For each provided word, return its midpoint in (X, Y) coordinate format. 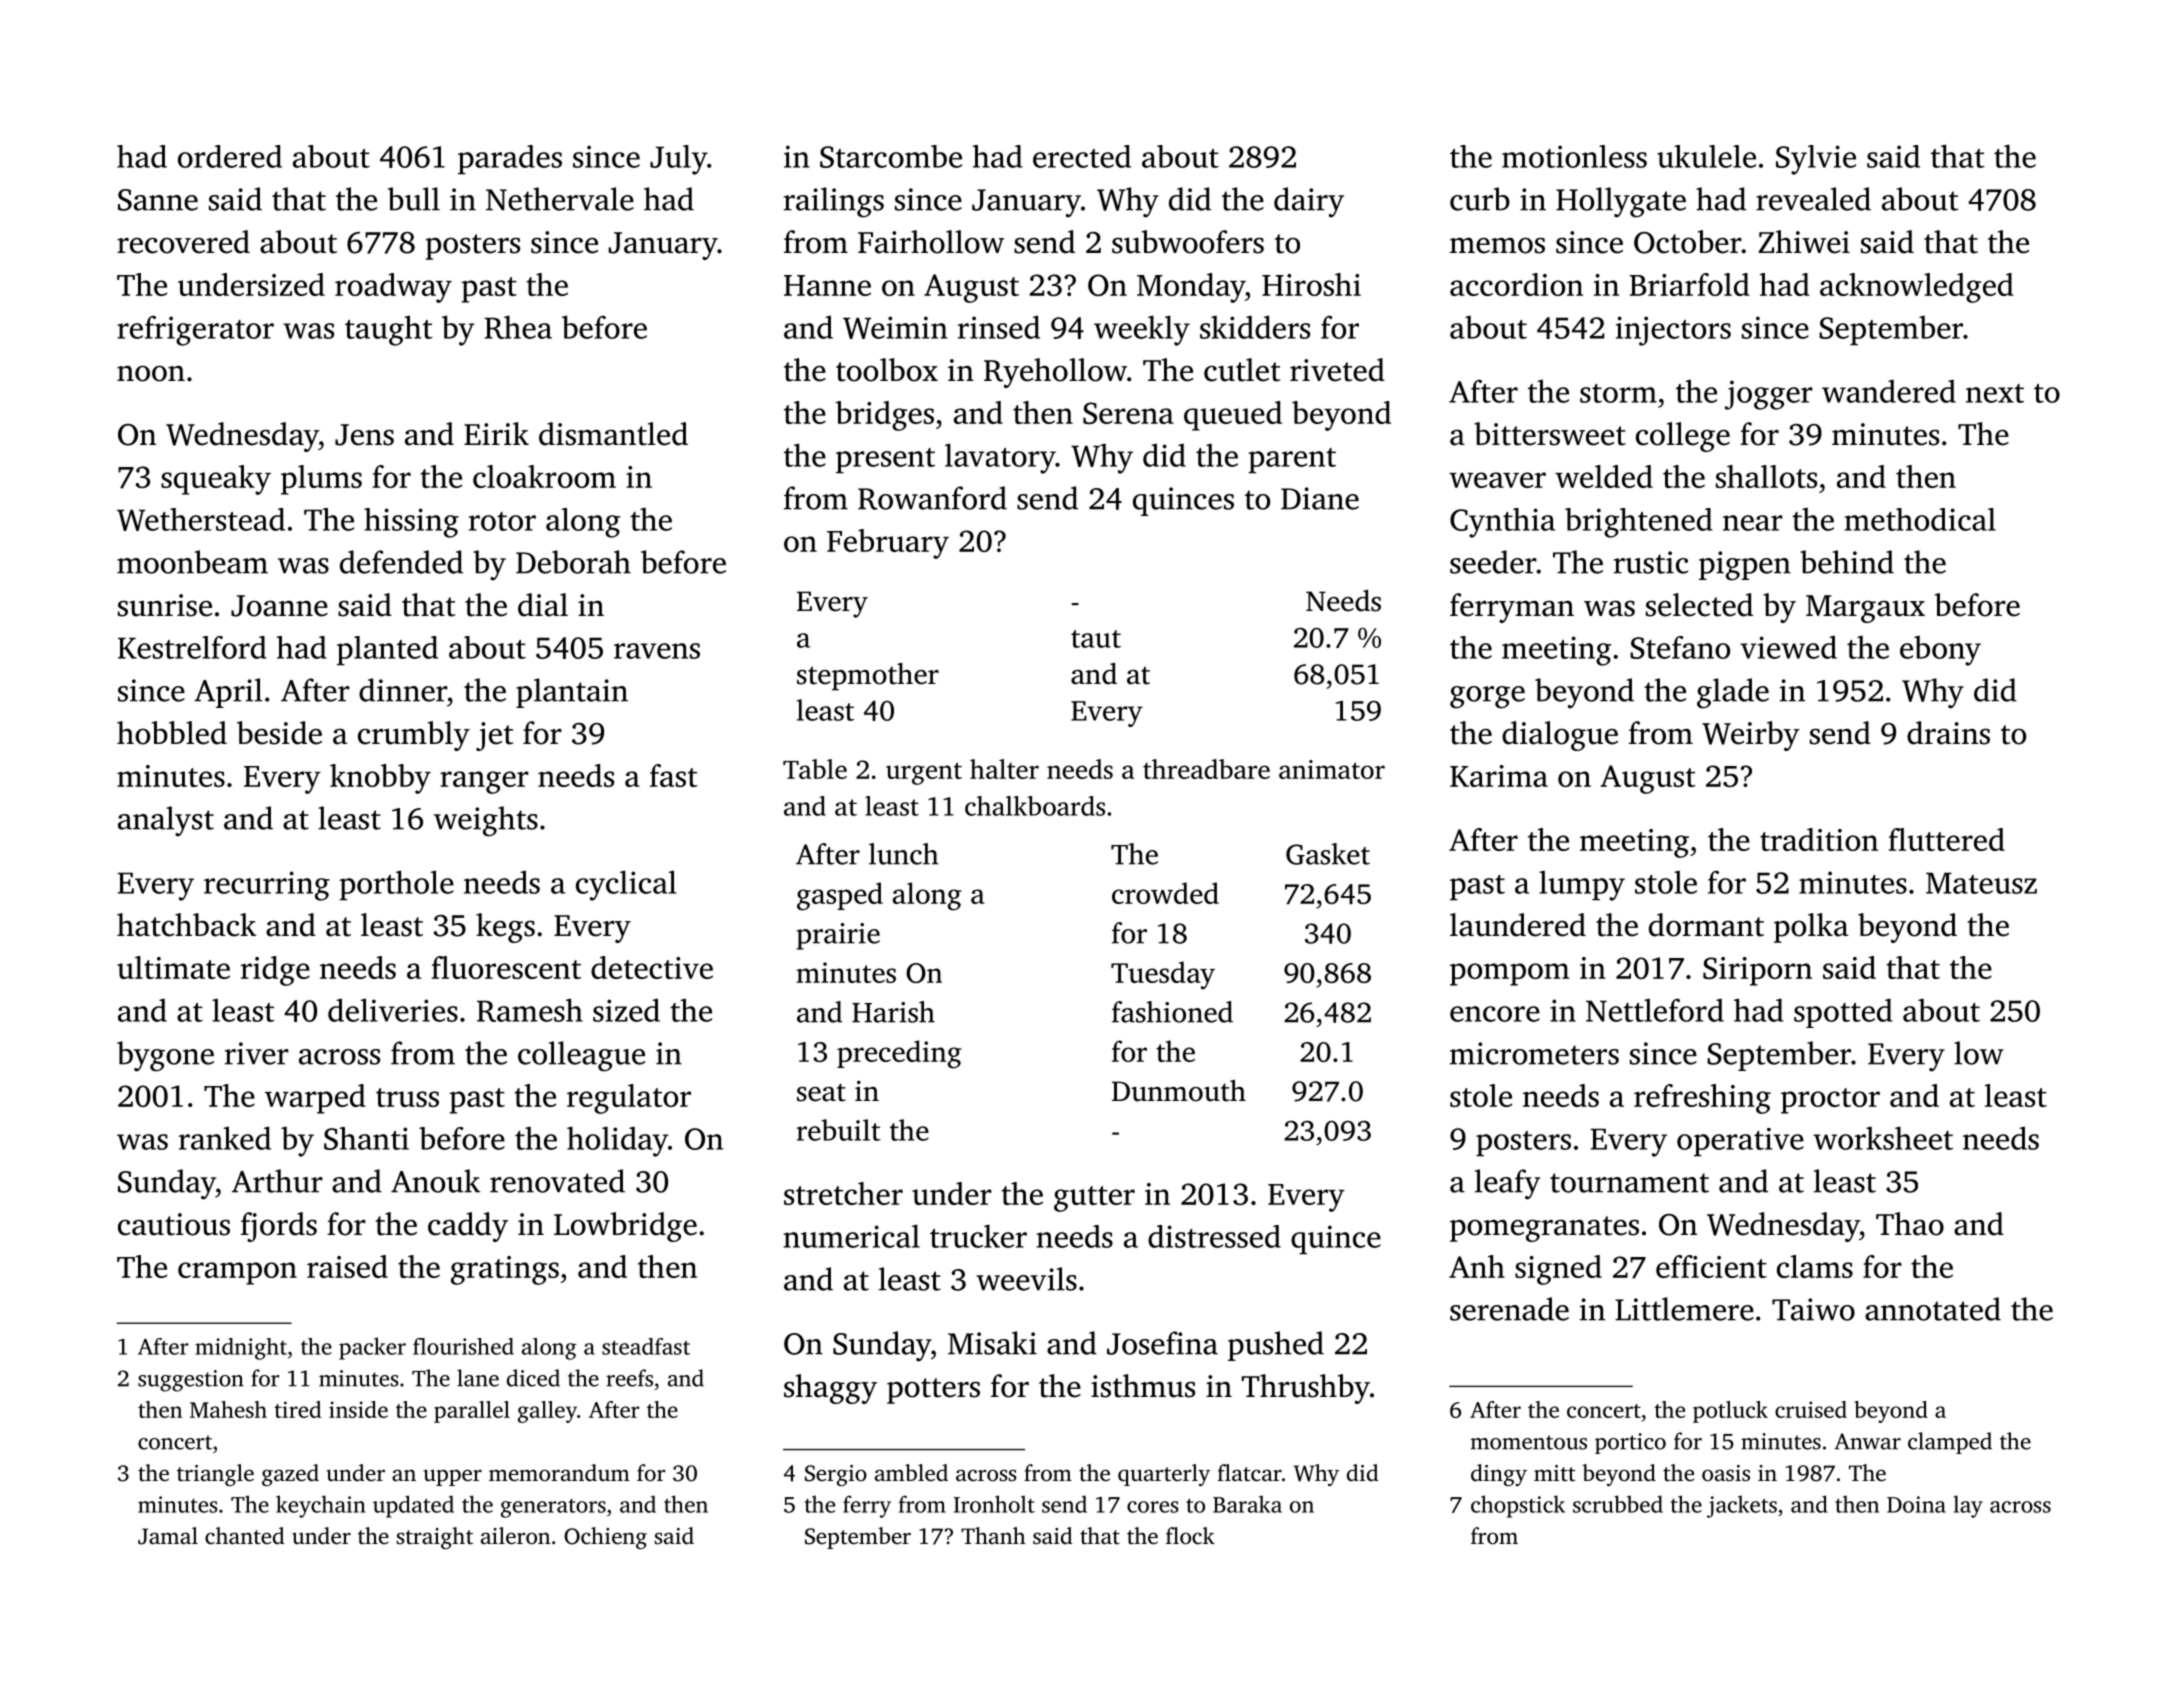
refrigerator (195, 330)
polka (1811, 928)
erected (1082, 156)
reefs (629, 1378)
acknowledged (1917, 288)
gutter (1094, 1199)
